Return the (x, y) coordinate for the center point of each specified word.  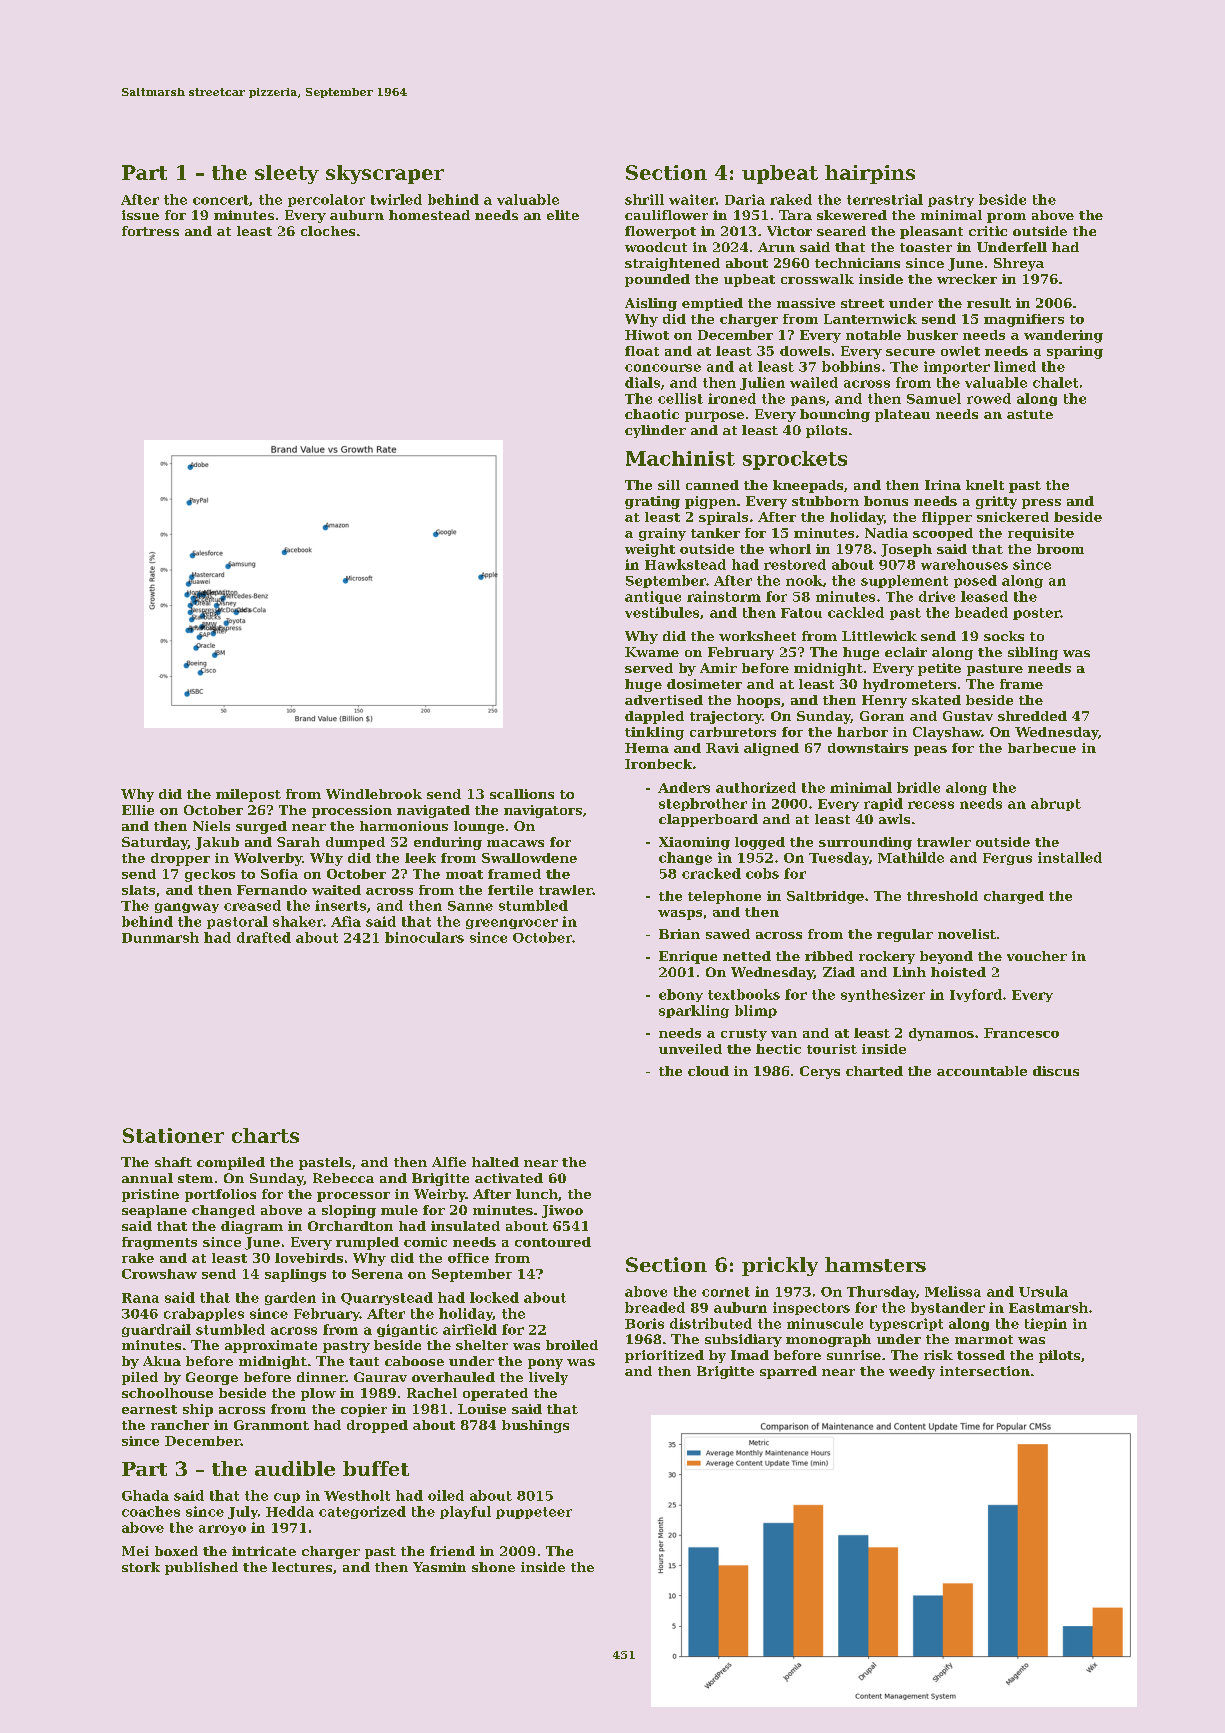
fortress (150, 231)
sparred (788, 1372)
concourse (663, 368)
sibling (1033, 653)
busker (932, 335)
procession (352, 811)
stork (141, 1567)
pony (545, 1364)
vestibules (662, 612)
